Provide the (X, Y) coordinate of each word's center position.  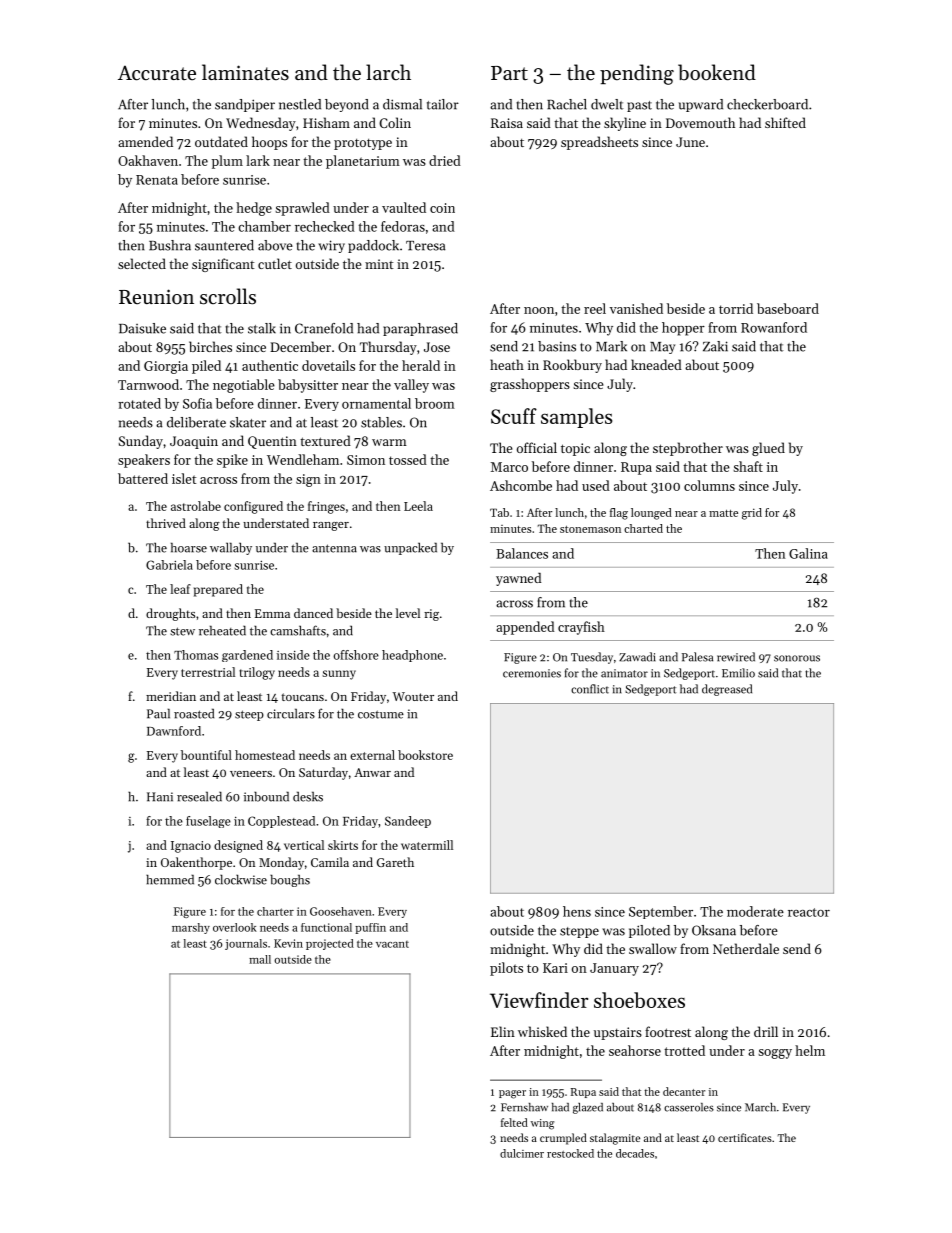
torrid (736, 308)
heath (507, 364)
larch (388, 72)
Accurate (157, 73)
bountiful (206, 755)
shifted (785, 122)
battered (143, 478)
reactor (809, 912)
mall (260, 959)
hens (577, 911)
